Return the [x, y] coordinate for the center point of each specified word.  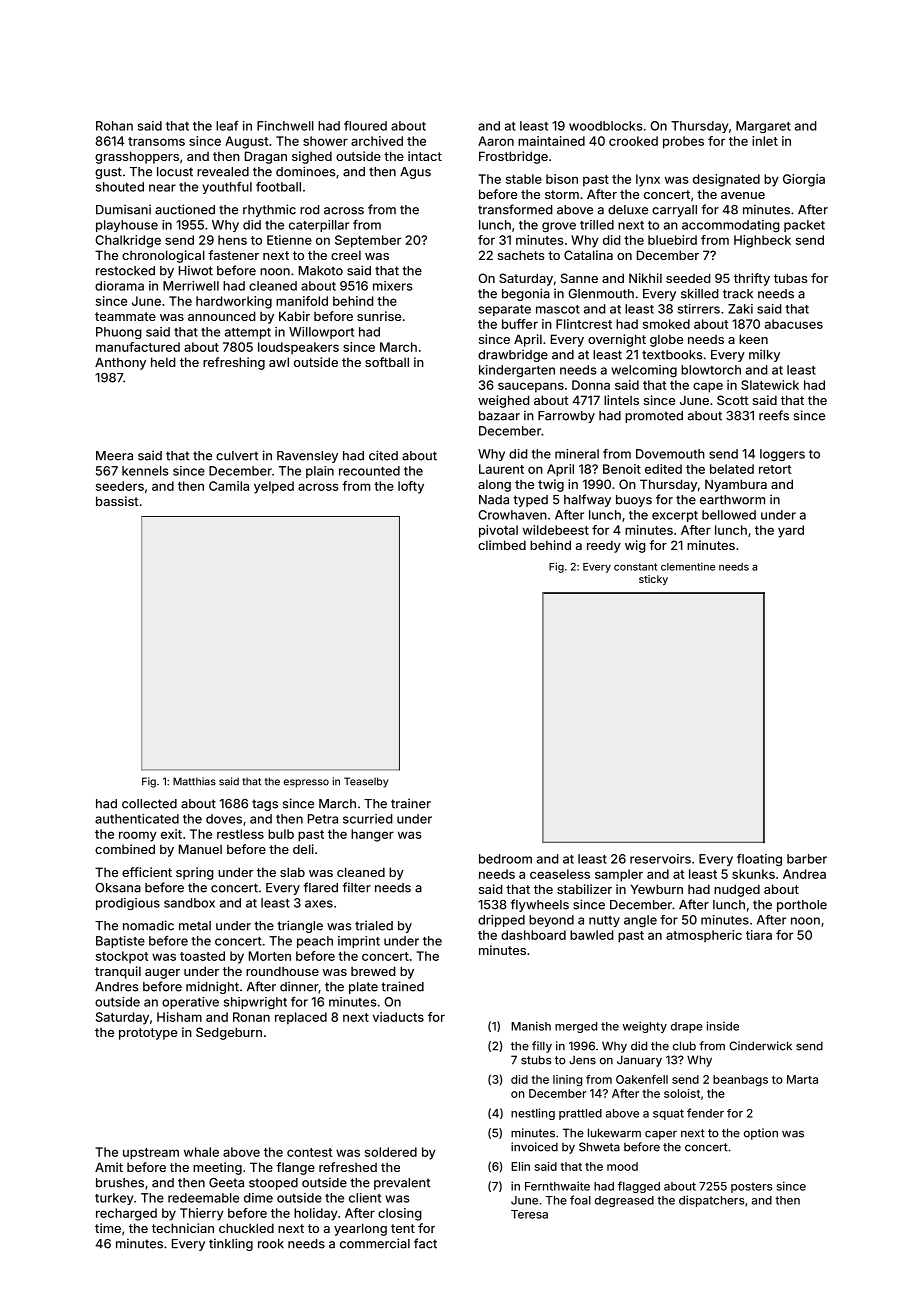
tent [403, 1228]
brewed [373, 971]
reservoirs [660, 859]
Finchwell [285, 126]
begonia [526, 294]
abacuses [794, 324]
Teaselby [366, 782]
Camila [229, 486]
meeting [217, 1168]
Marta [802, 1079]
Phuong [119, 333]
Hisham [179, 1017]
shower [325, 141]
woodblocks [606, 126]
